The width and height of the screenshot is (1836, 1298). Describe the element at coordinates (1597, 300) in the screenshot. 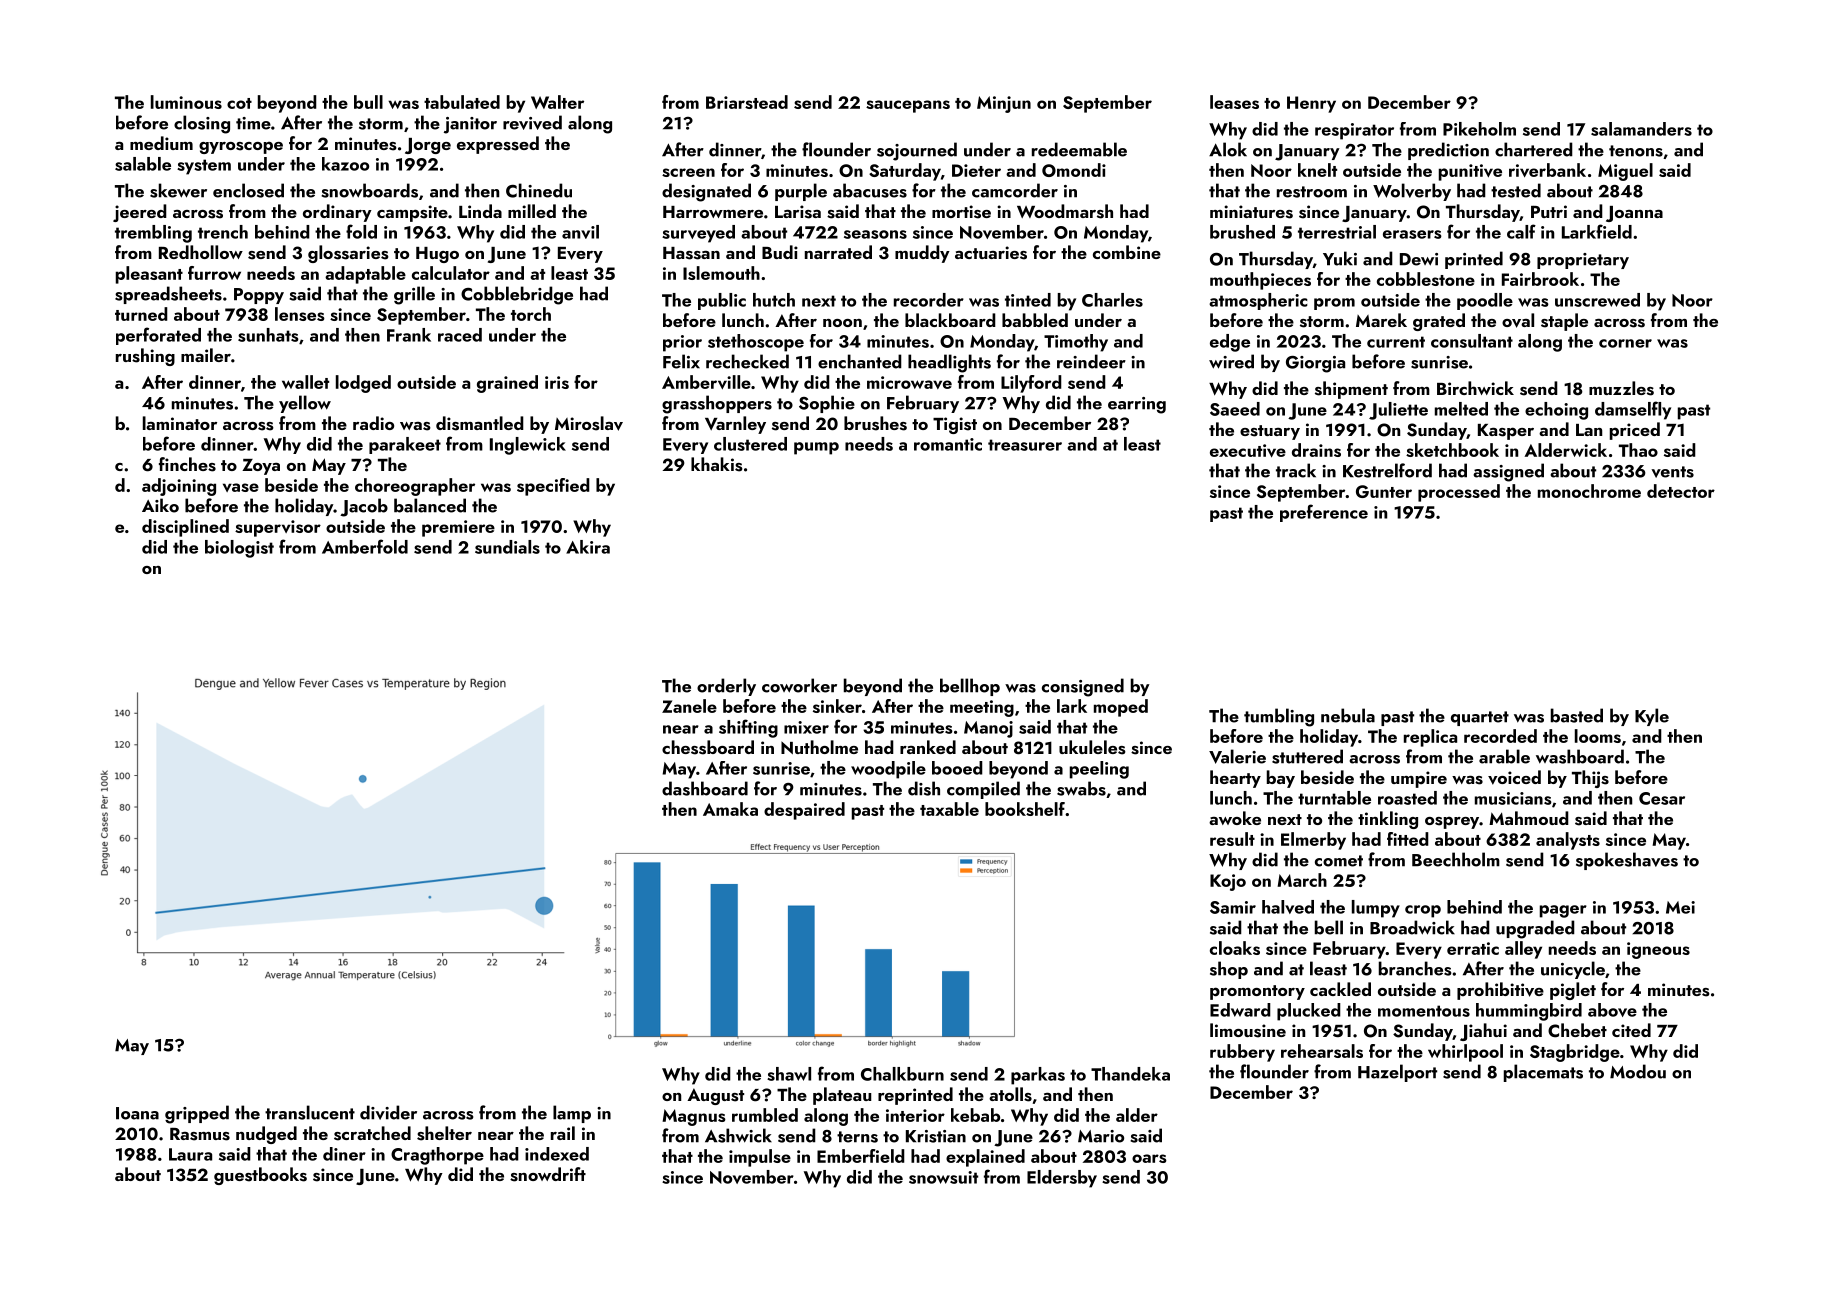

I see `unscrewed` at that location.
